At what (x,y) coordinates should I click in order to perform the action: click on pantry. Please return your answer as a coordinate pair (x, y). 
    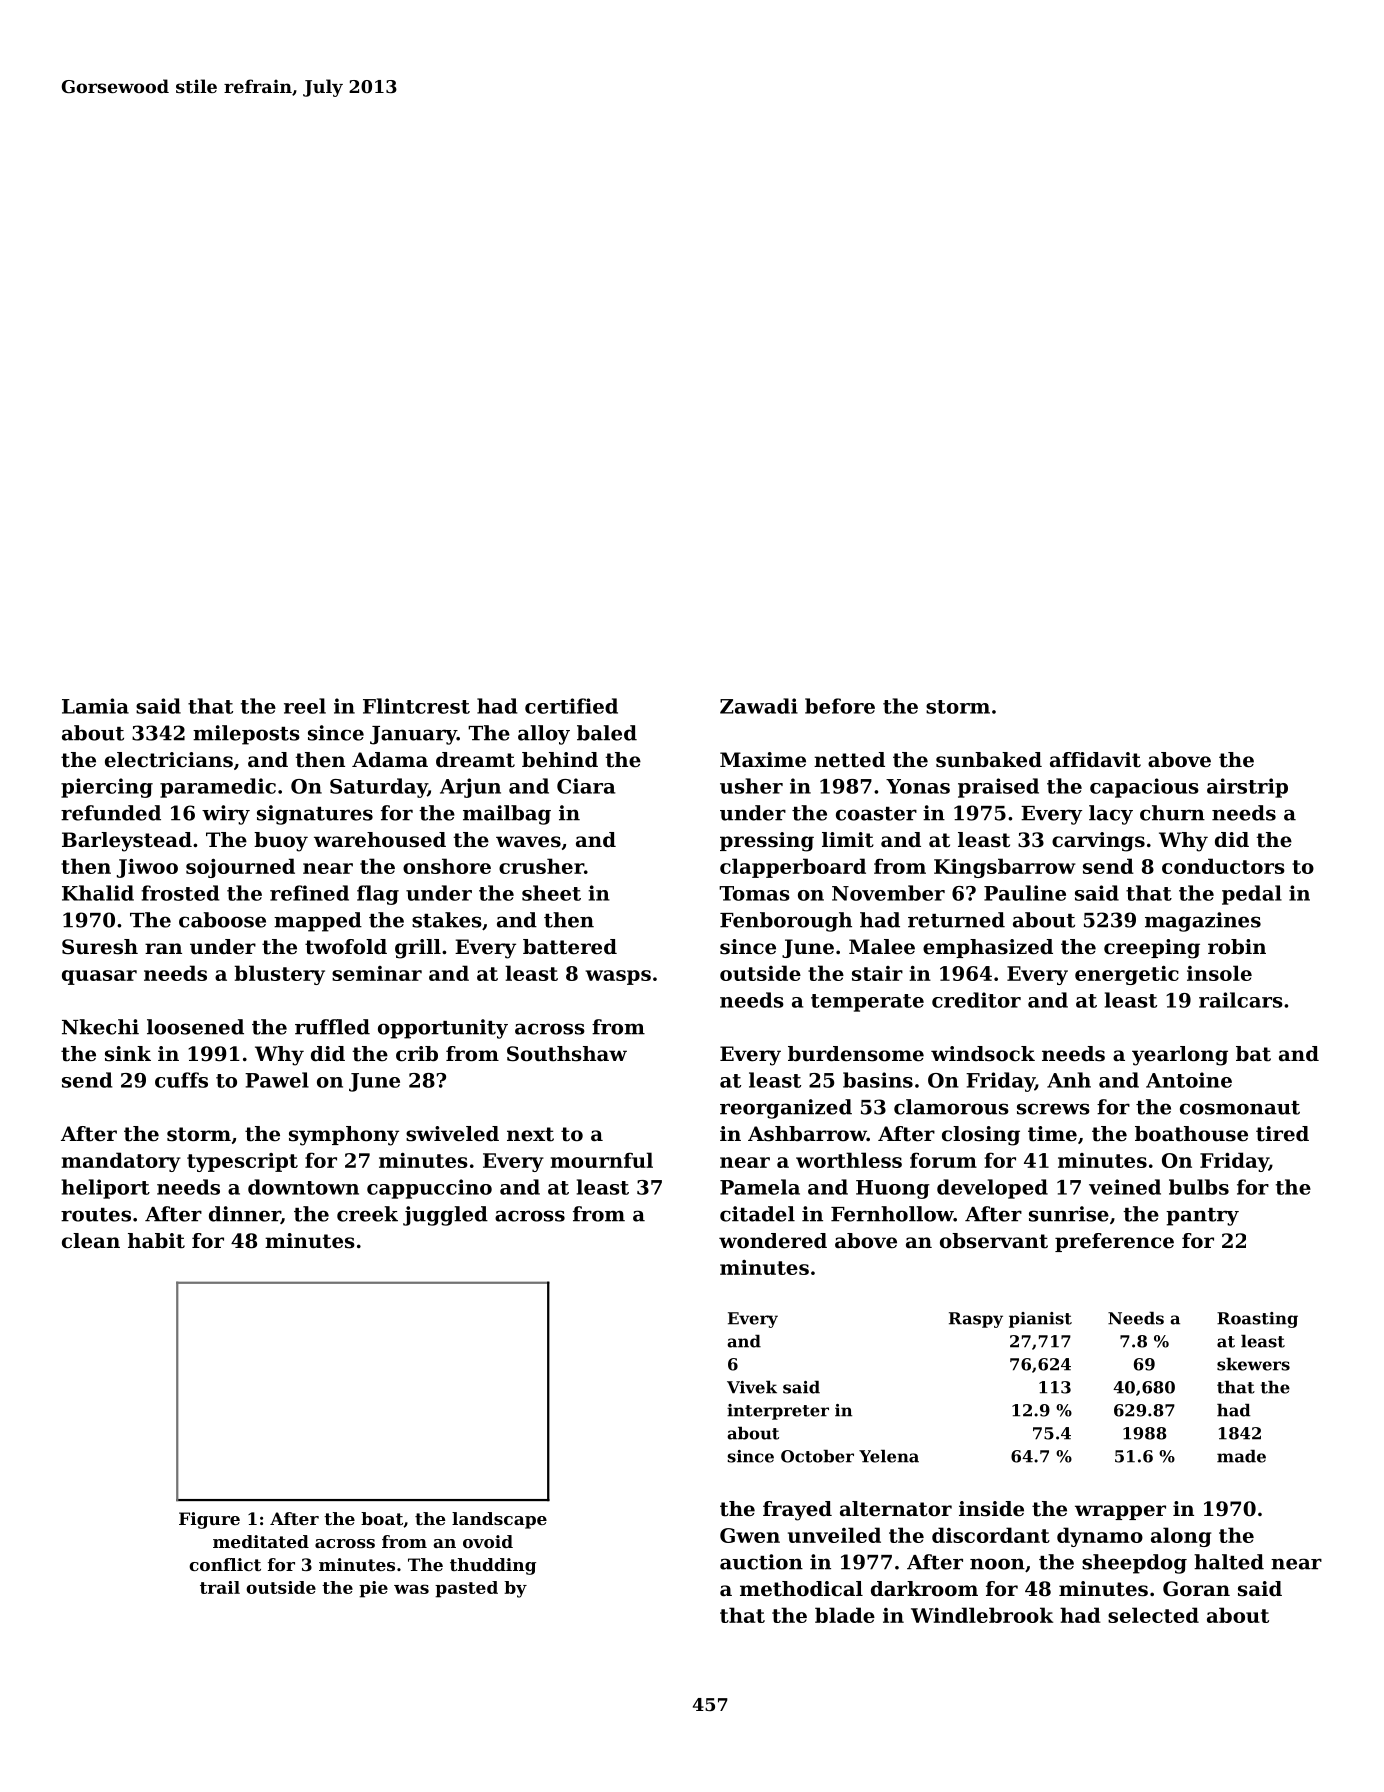
    Looking at the image, I should click on (1202, 1217).
